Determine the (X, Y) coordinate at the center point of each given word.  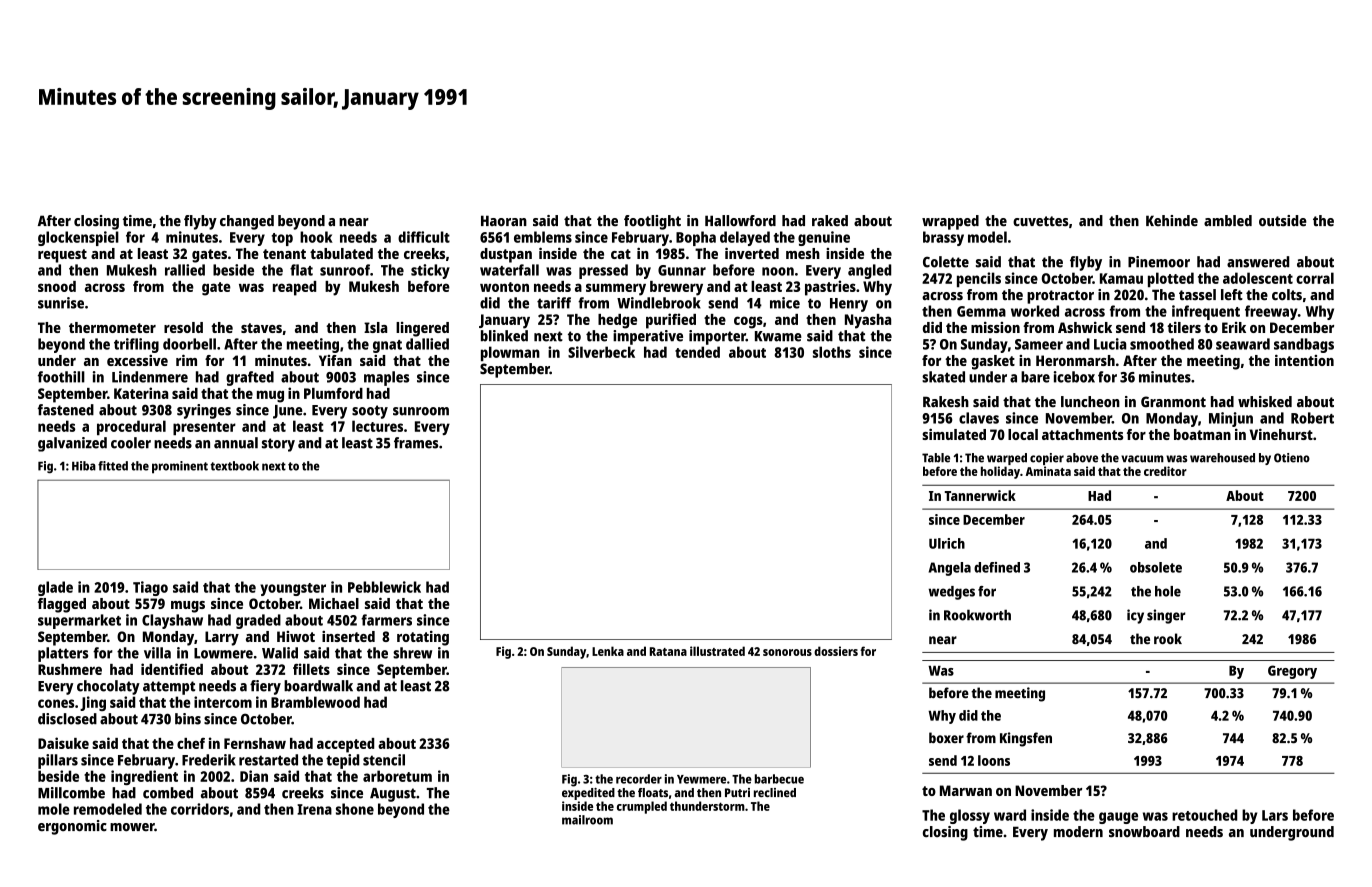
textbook (234, 466)
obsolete (1156, 567)
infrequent (1206, 312)
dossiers (836, 651)
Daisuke (63, 743)
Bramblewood (315, 702)
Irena (314, 809)
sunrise (61, 303)
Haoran (504, 221)
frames (416, 443)
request (62, 256)
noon (778, 271)
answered (1258, 262)
